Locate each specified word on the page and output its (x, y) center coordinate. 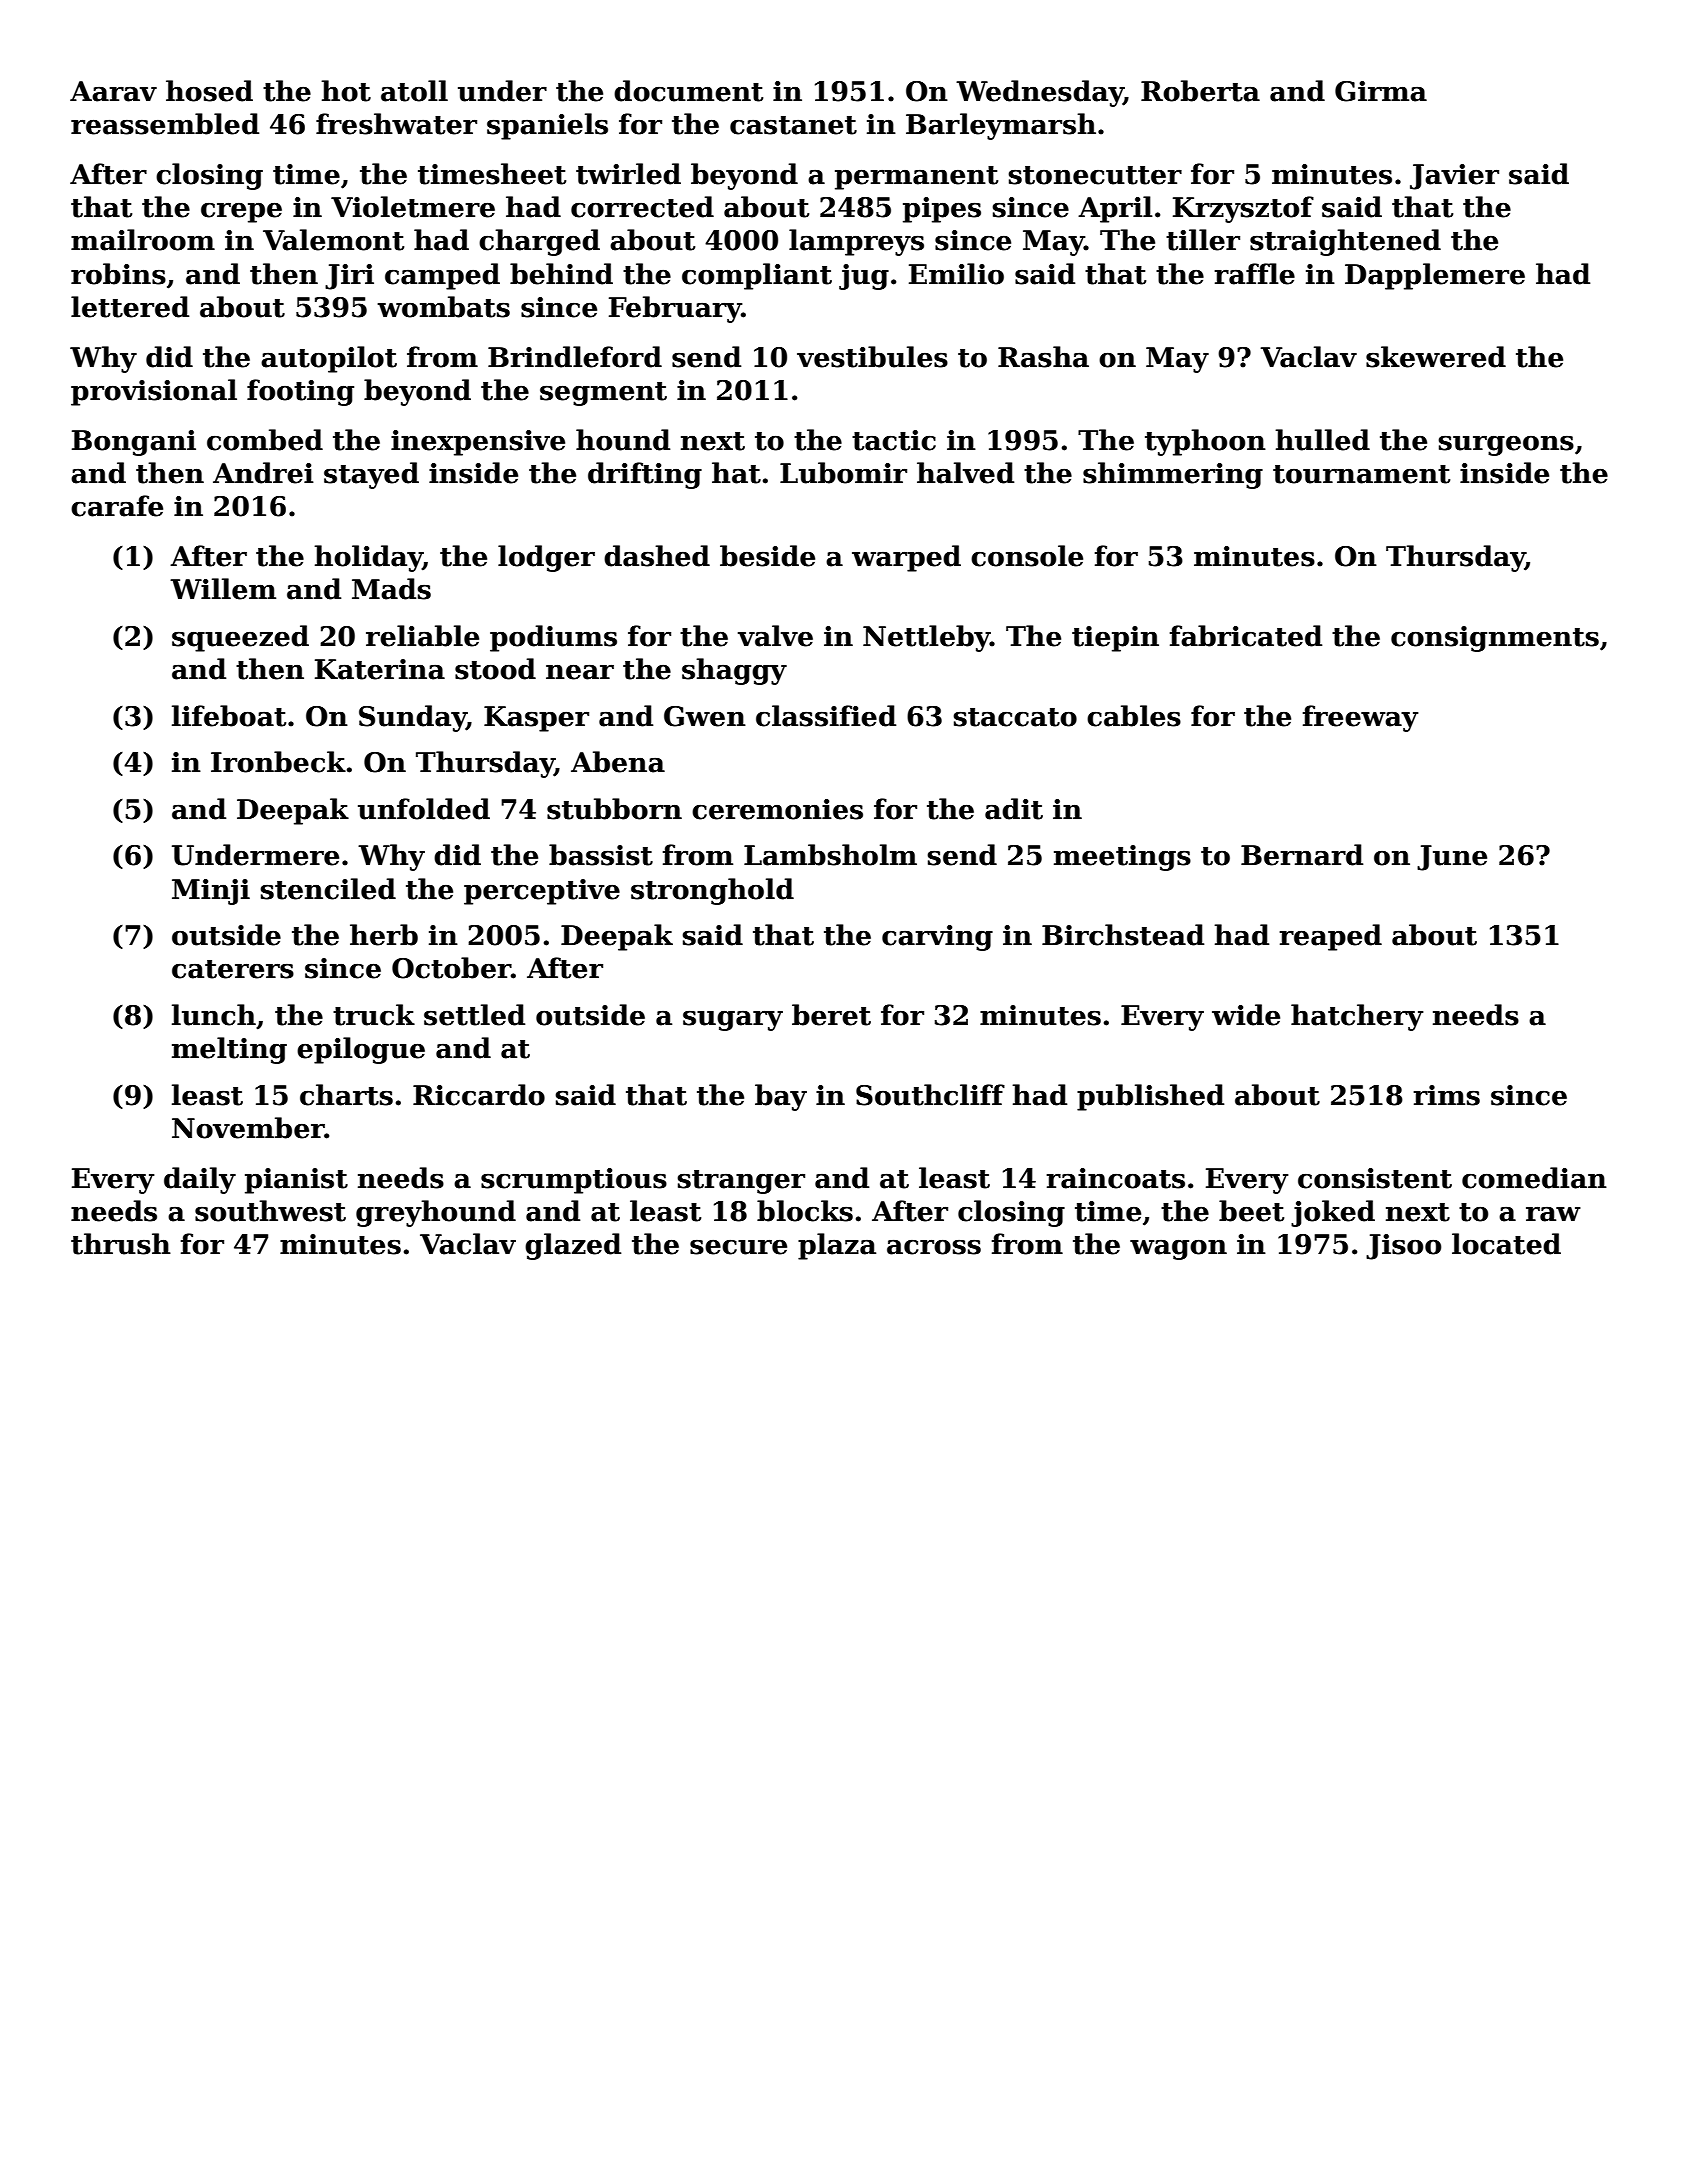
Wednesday (1040, 93)
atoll (414, 91)
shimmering (1173, 475)
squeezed (240, 638)
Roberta (1200, 91)
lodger (546, 558)
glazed (573, 1246)
